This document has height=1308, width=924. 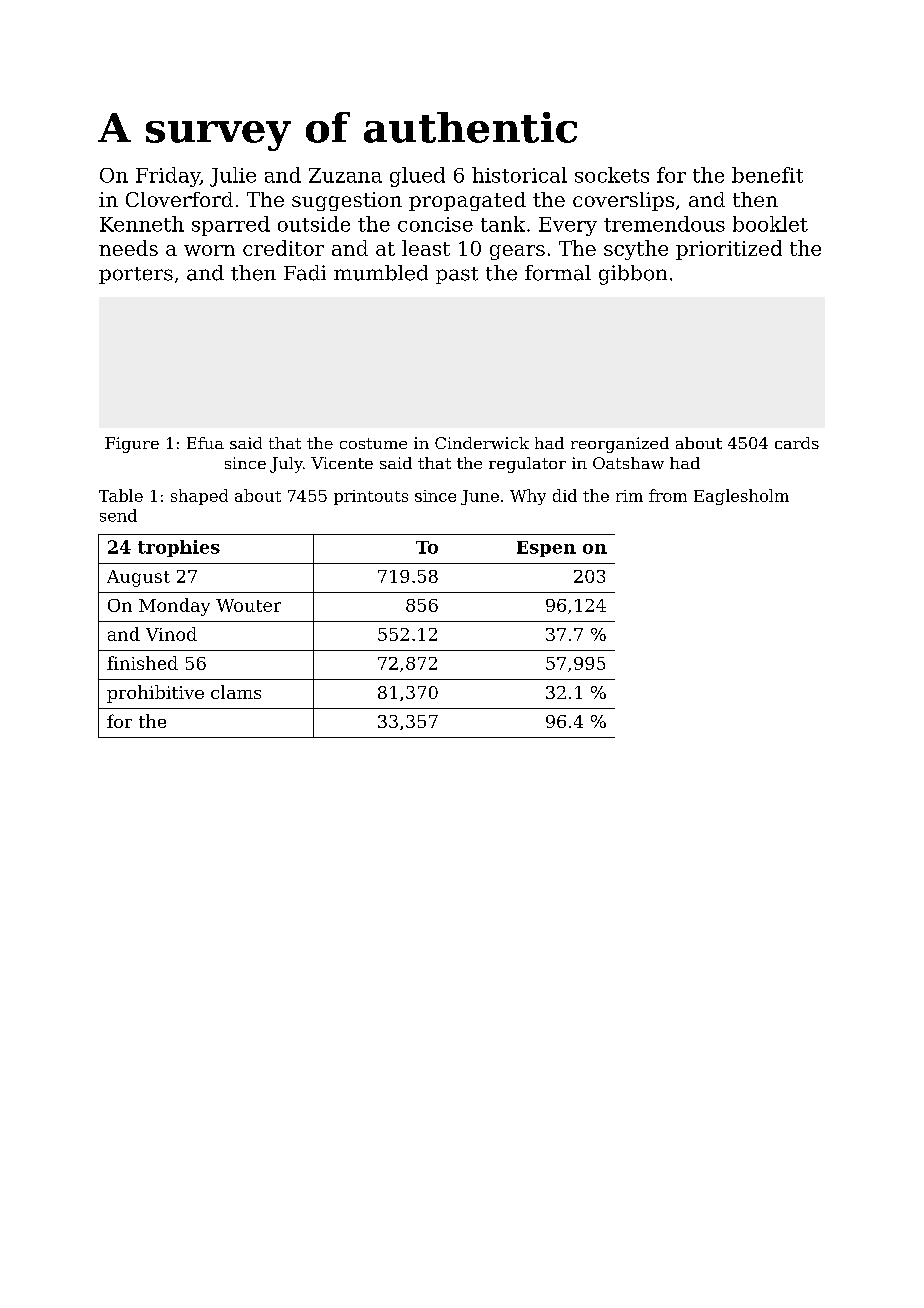 I want to click on printouts, so click(x=371, y=497).
